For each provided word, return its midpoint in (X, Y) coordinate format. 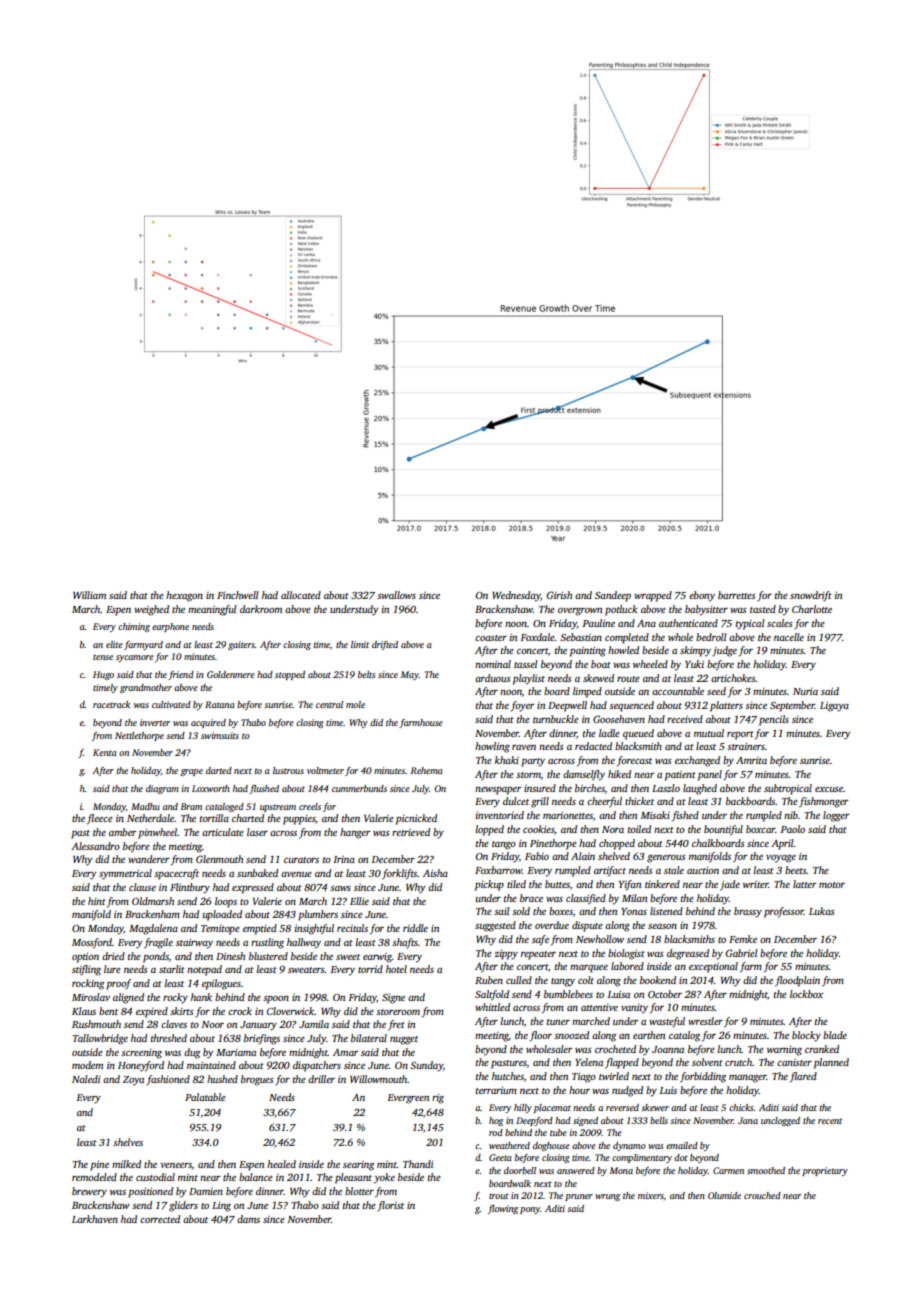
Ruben (489, 980)
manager (748, 1079)
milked (126, 1164)
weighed (151, 610)
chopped (617, 844)
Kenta (105, 752)
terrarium (496, 1090)
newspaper (498, 791)
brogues (257, 1080)
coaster (491, 638)
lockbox (807, 994)
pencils (774, 720)
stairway (194, 943)
